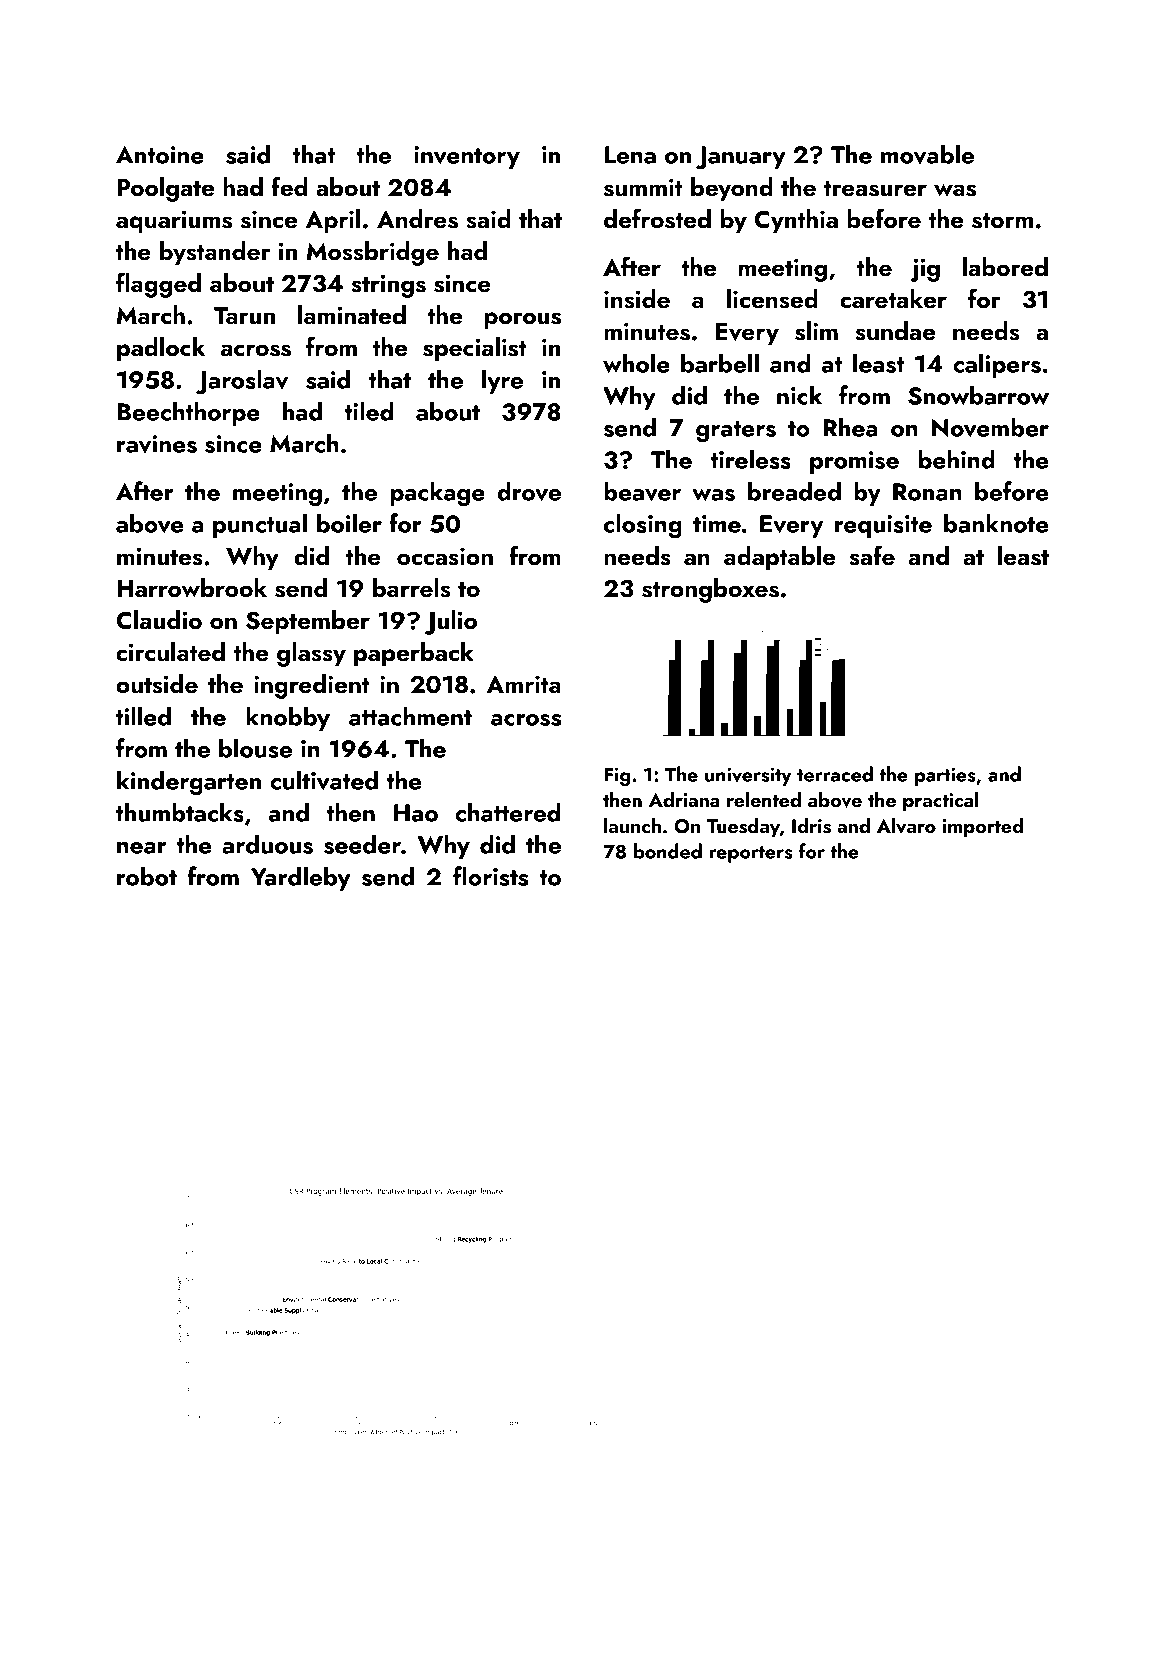  I want to click on florists, so click(490, 876).
